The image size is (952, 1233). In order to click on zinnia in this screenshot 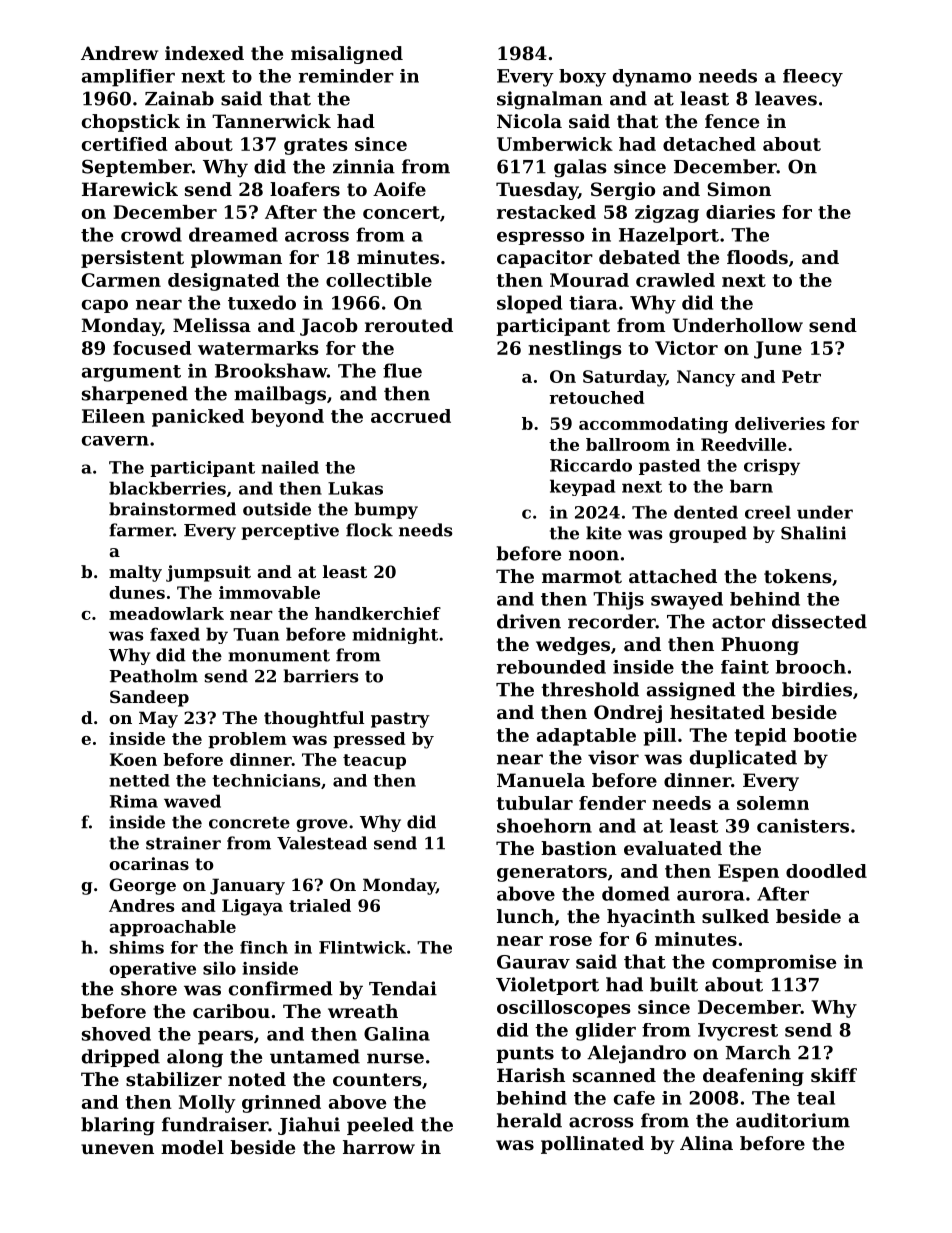, I will do `click(364, 166)`.
